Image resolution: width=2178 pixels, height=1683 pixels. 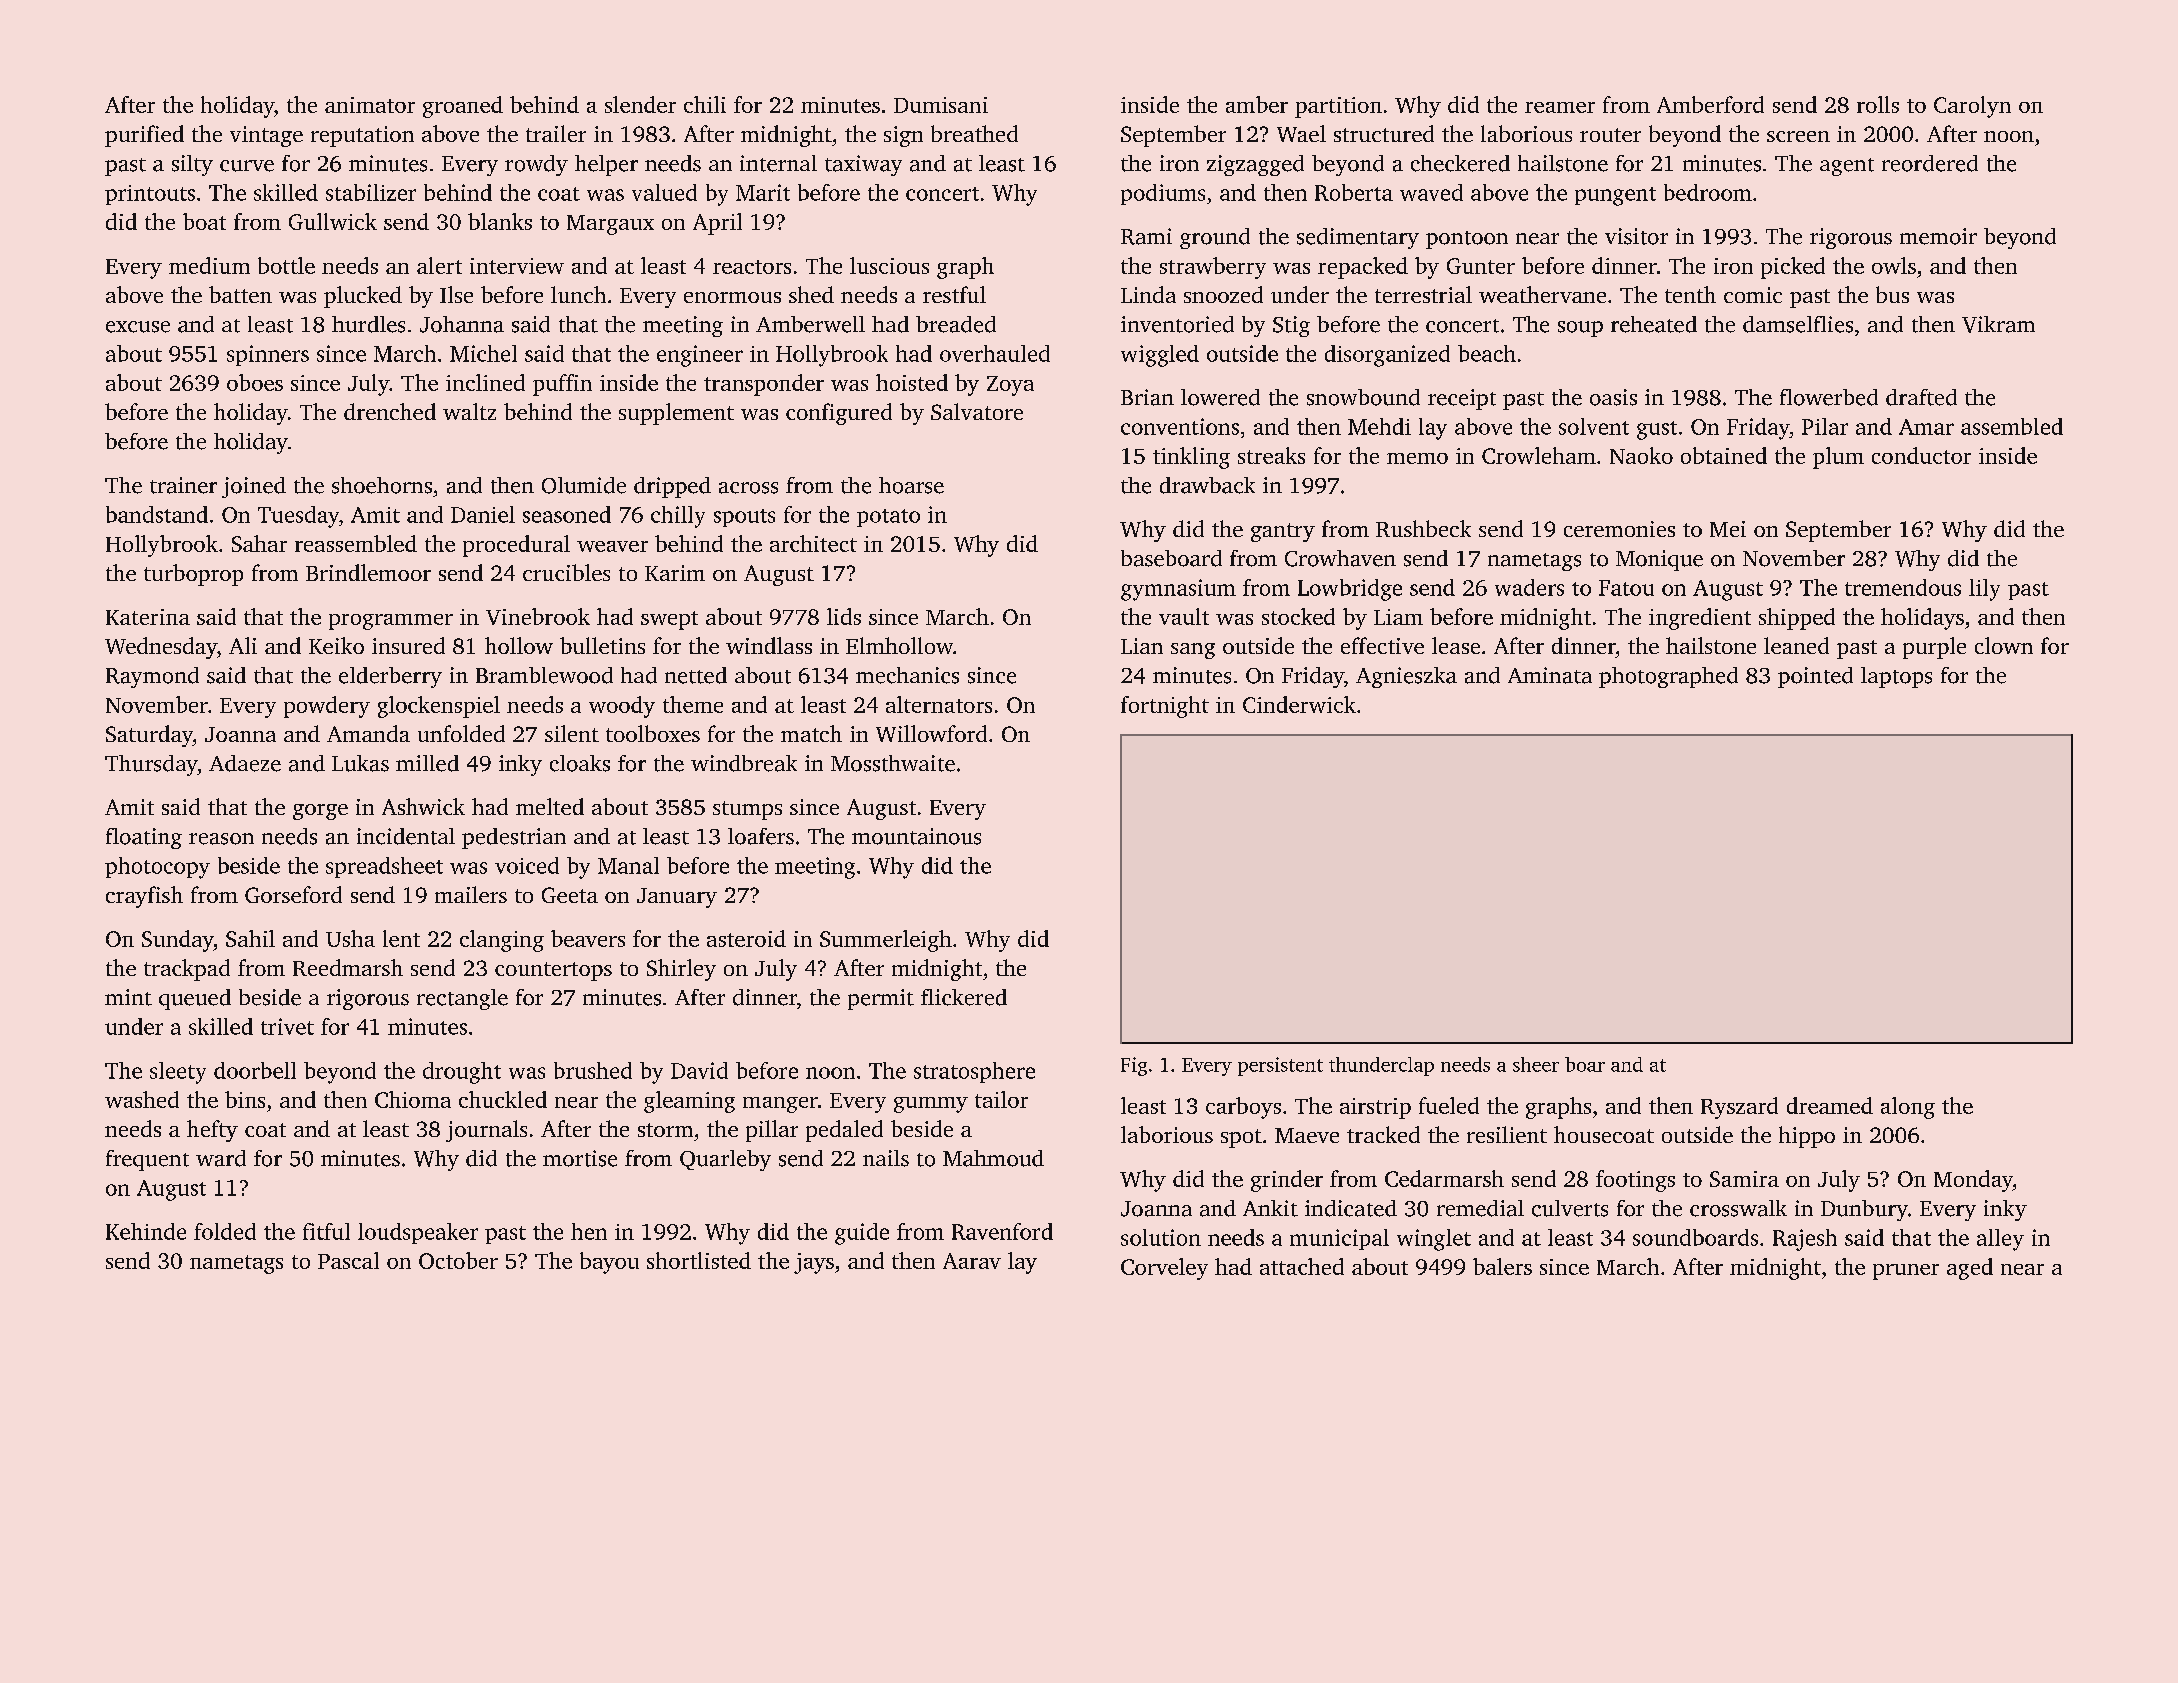 I want to click on picked, so click(x=1793, y=268).
